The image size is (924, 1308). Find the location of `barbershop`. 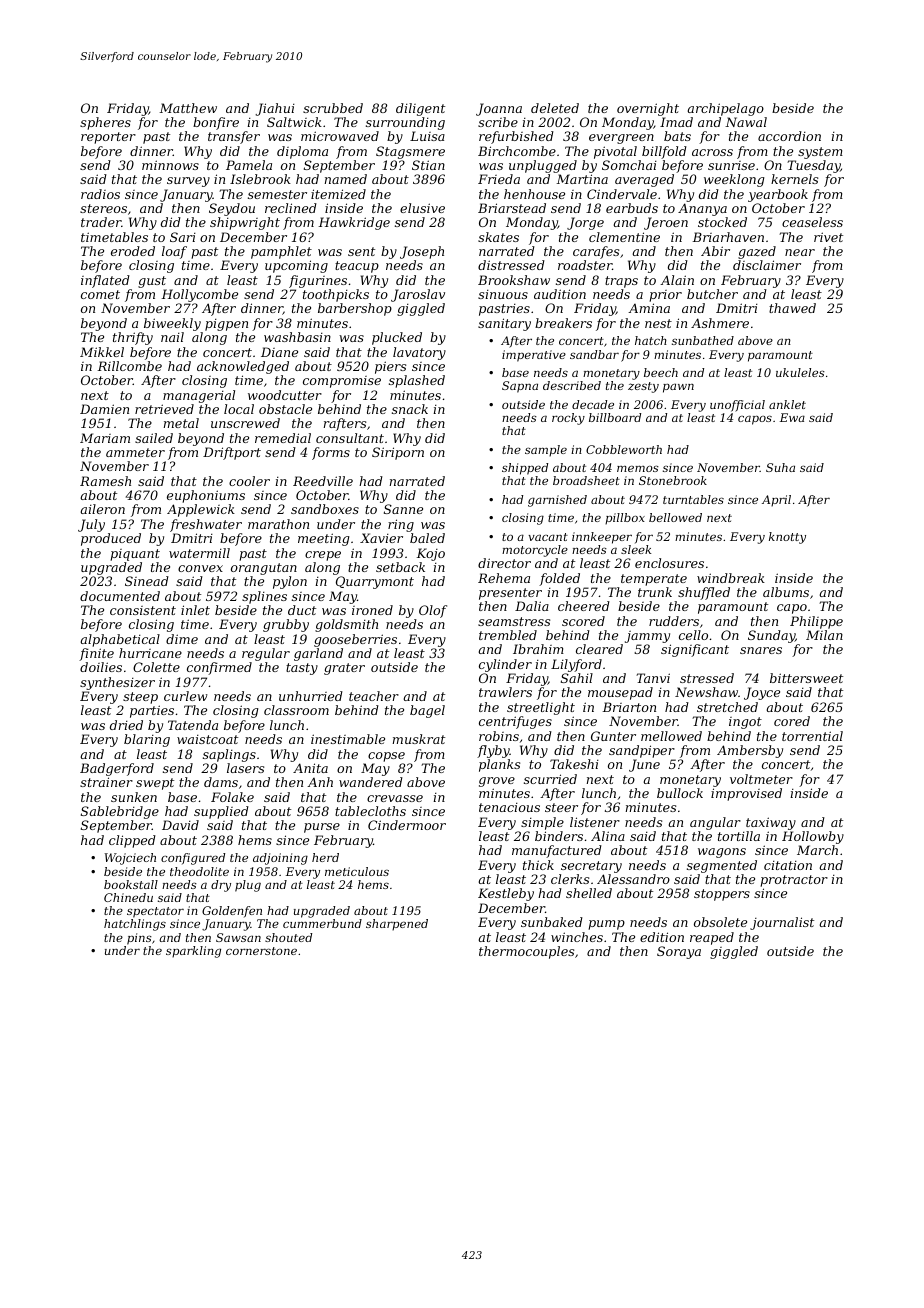

barbershop is located at coordinates (355, 309).
